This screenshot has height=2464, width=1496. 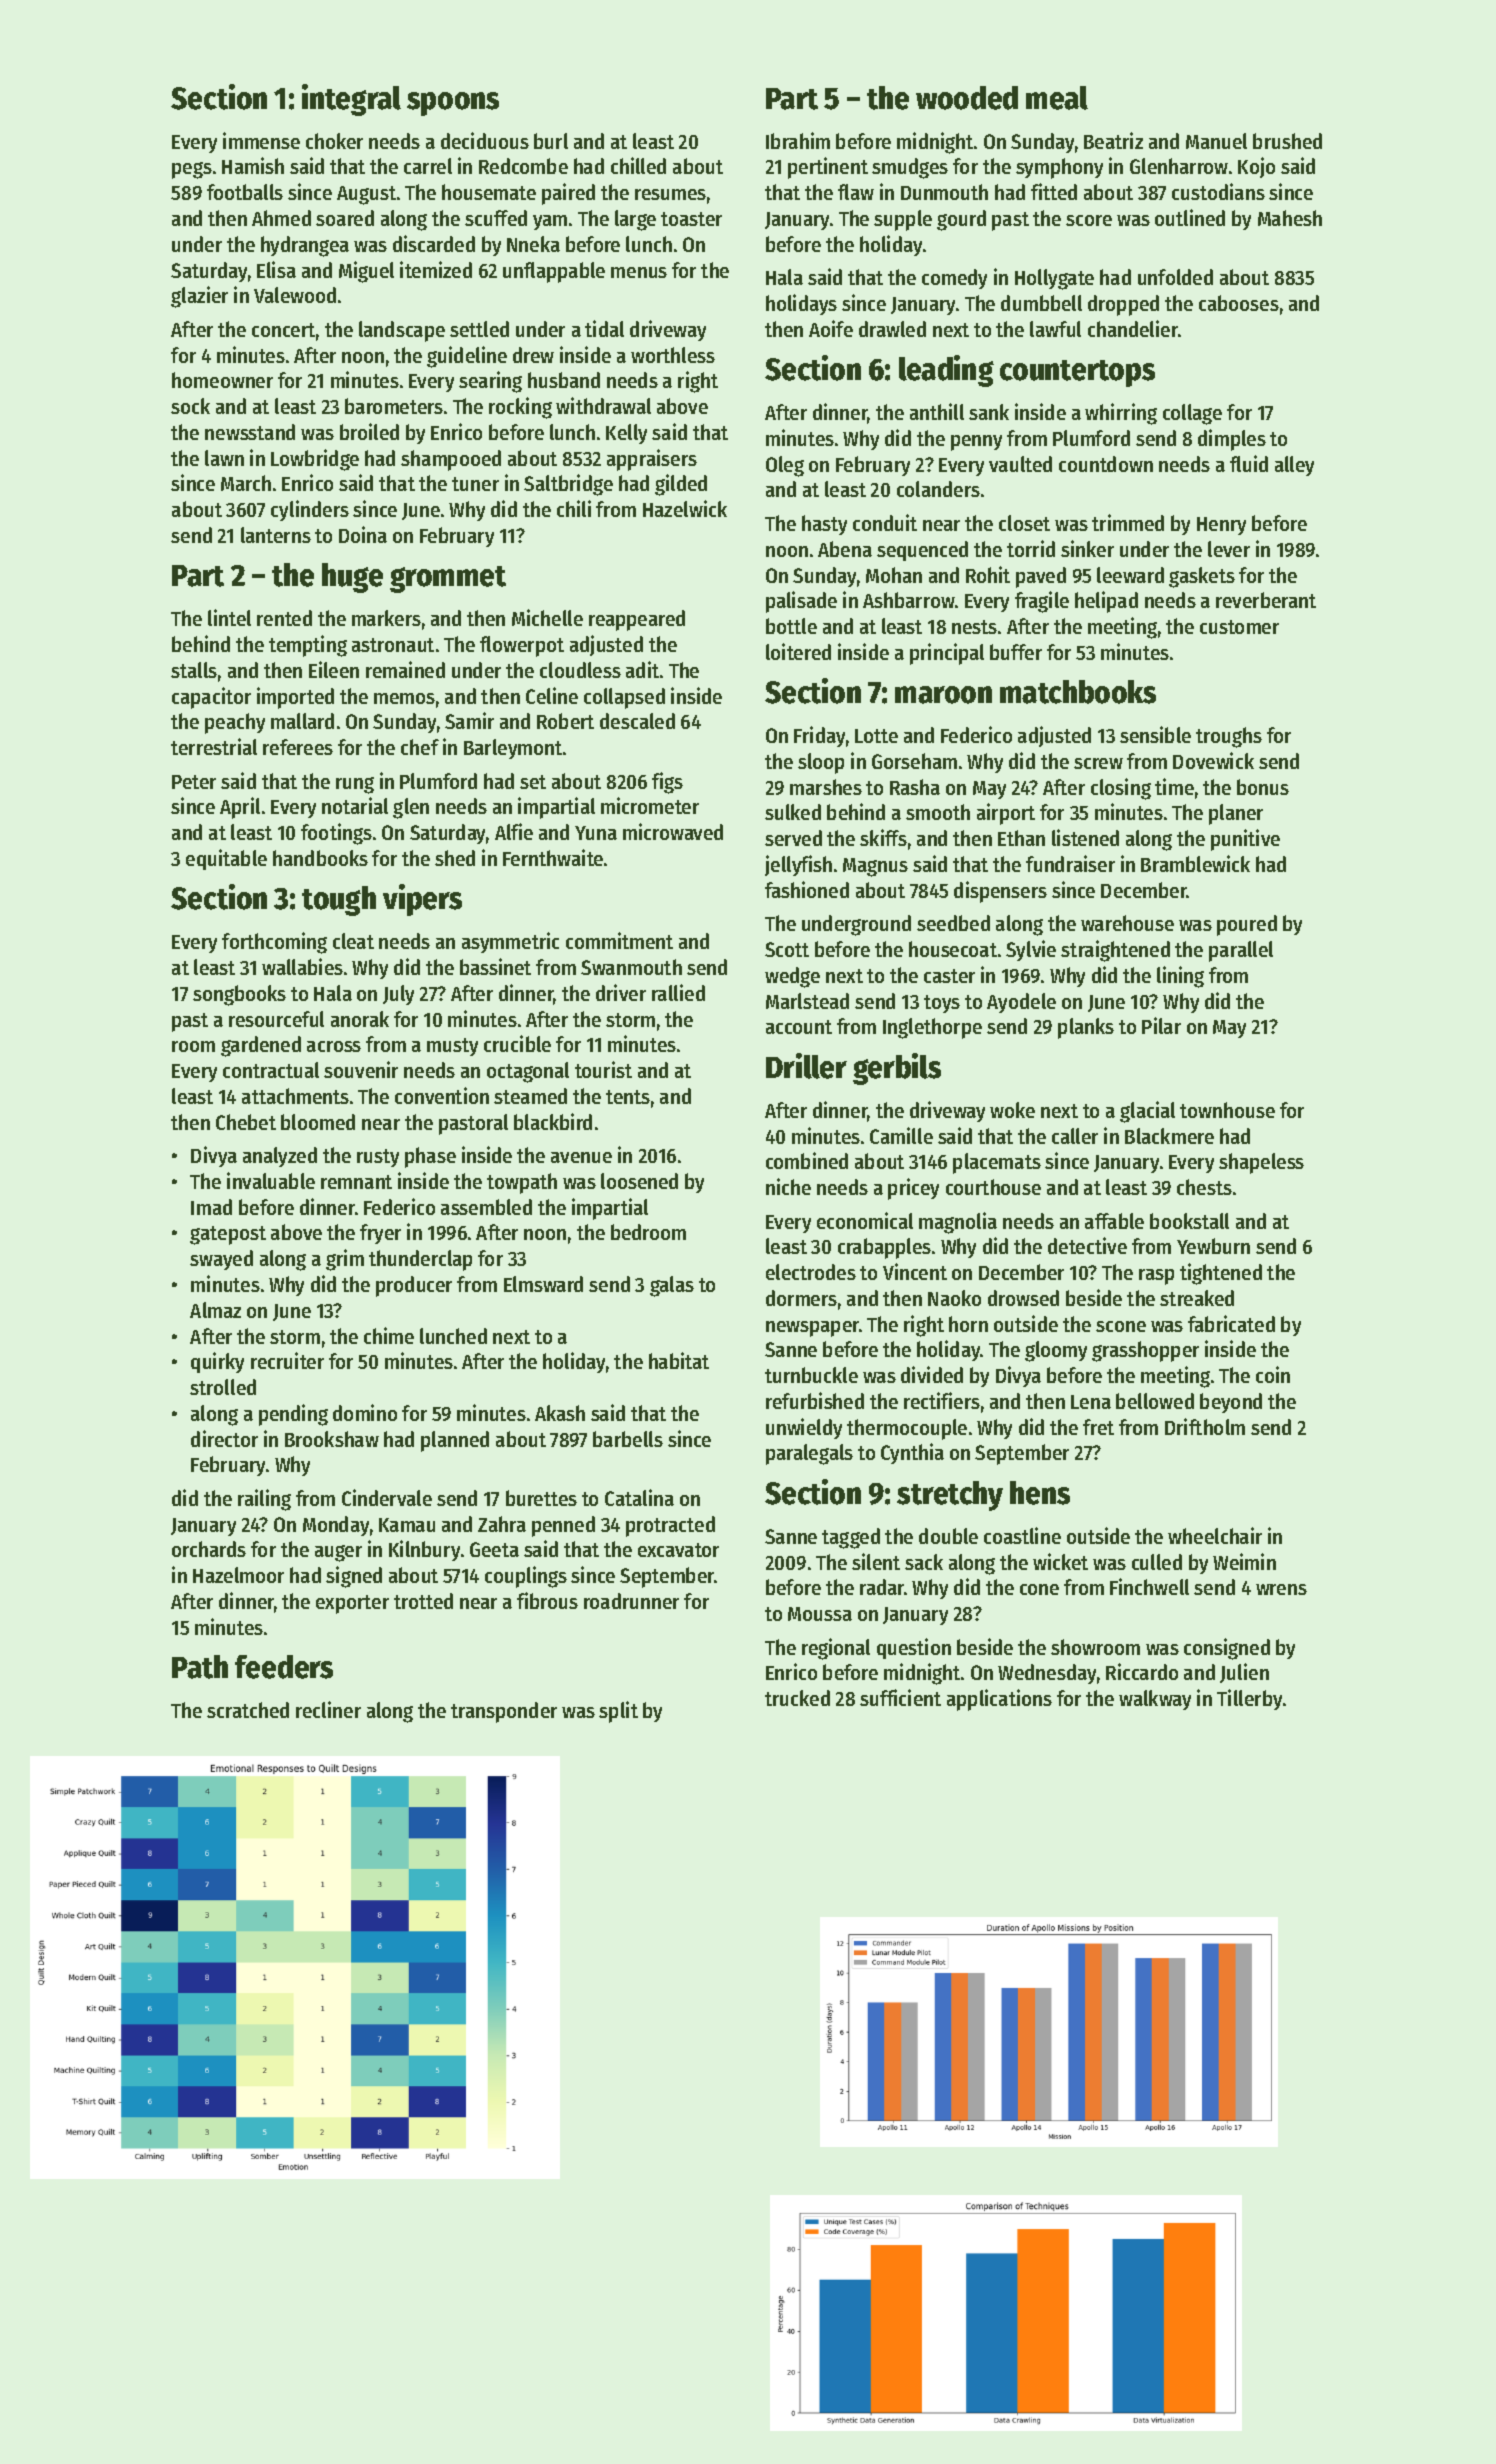 I want to click on customer, so click(x=1239, y=627).
